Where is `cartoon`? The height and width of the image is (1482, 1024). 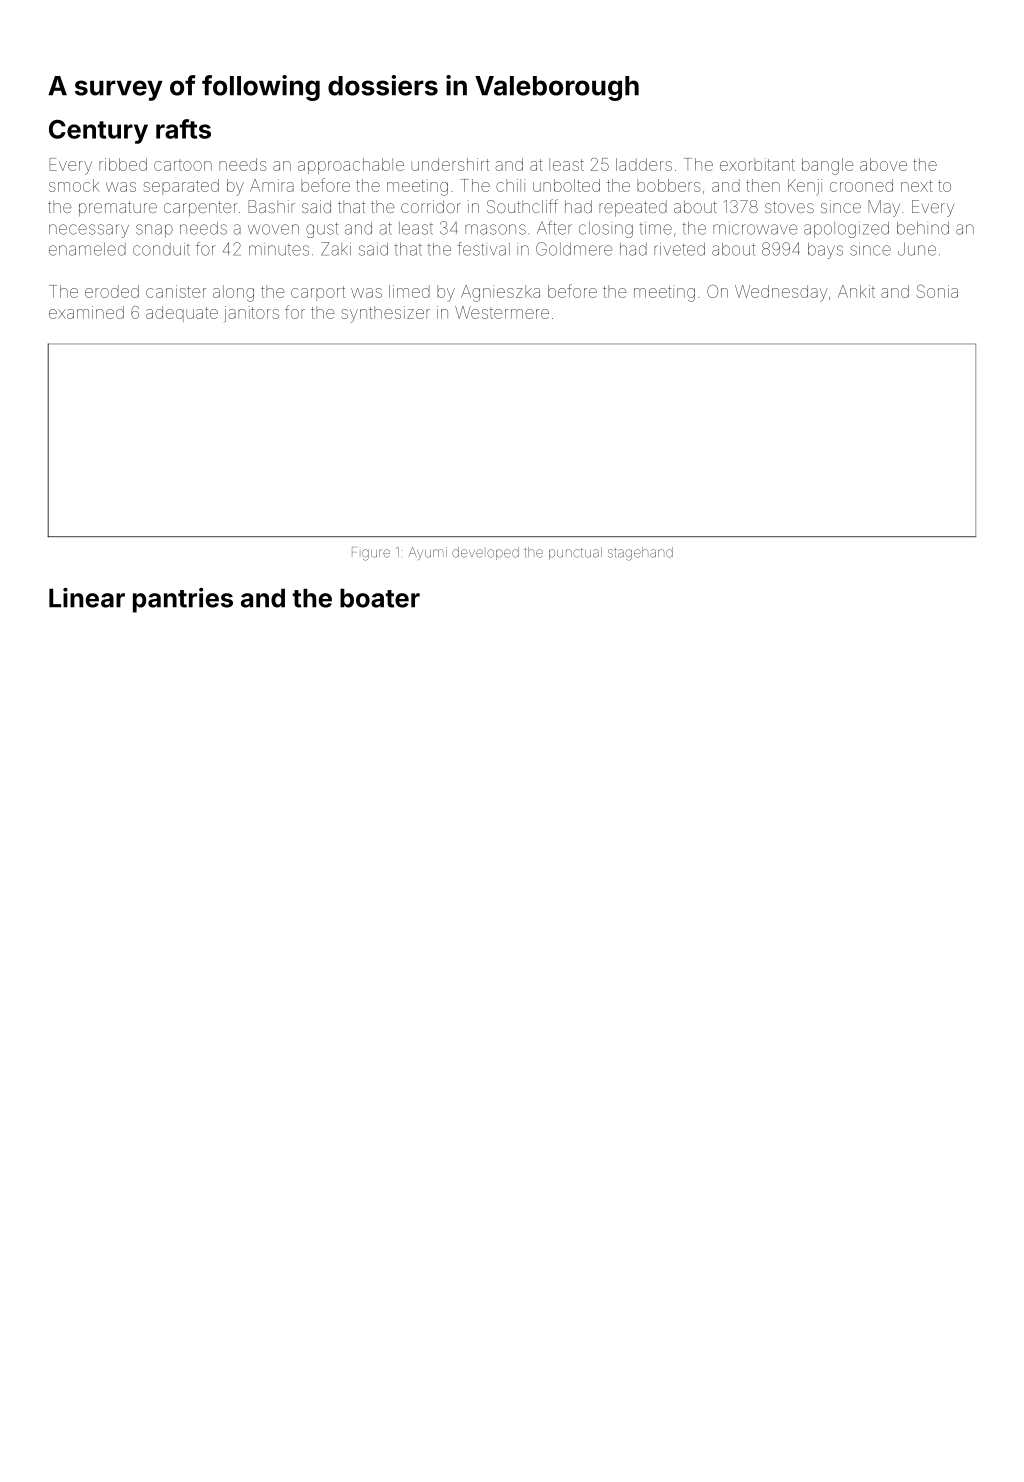
cartoon is located at coordinates (183, 165).
